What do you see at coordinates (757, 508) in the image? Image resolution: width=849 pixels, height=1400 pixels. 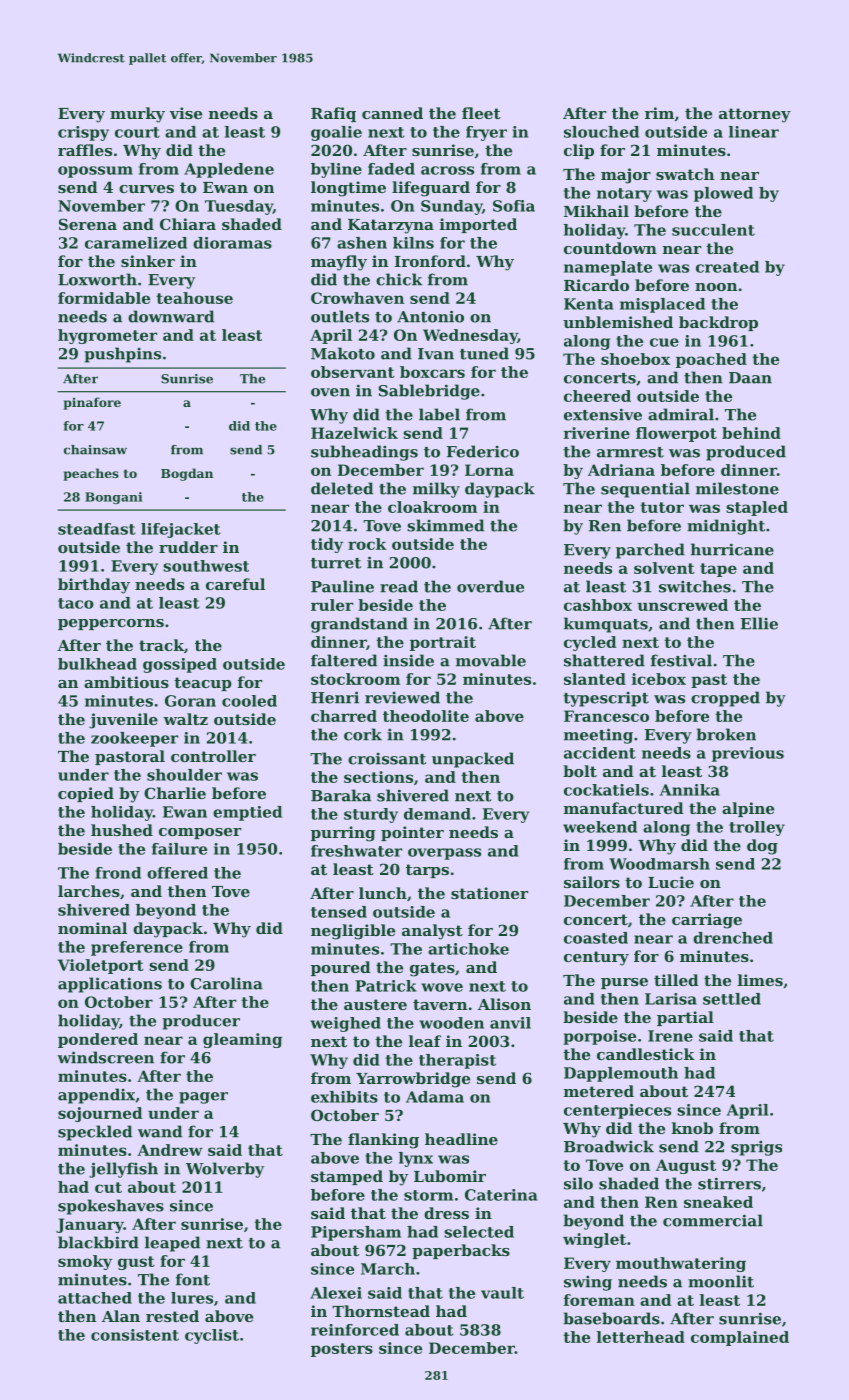 I see `stapled` at bounding box center [757, 508].
